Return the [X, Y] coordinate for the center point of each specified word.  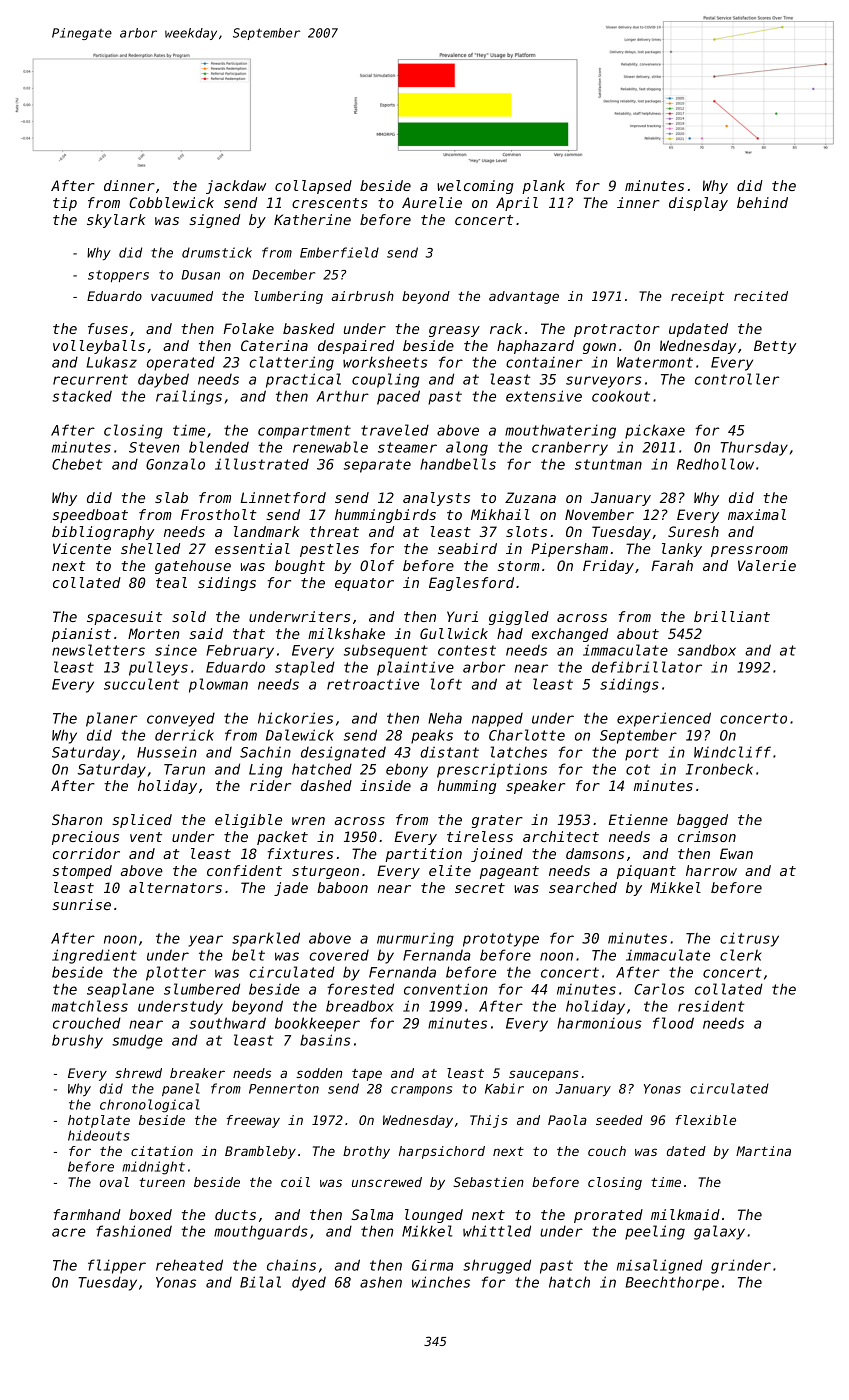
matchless [90, 1006]
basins [325, 1040]
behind [762, 202]
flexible [705, 1120]
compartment [304, 432]
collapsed [313, 187]
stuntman [608, 464]
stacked [82, 396]
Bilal [260, 1282]
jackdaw [236, 187]
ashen [381, 1282]
